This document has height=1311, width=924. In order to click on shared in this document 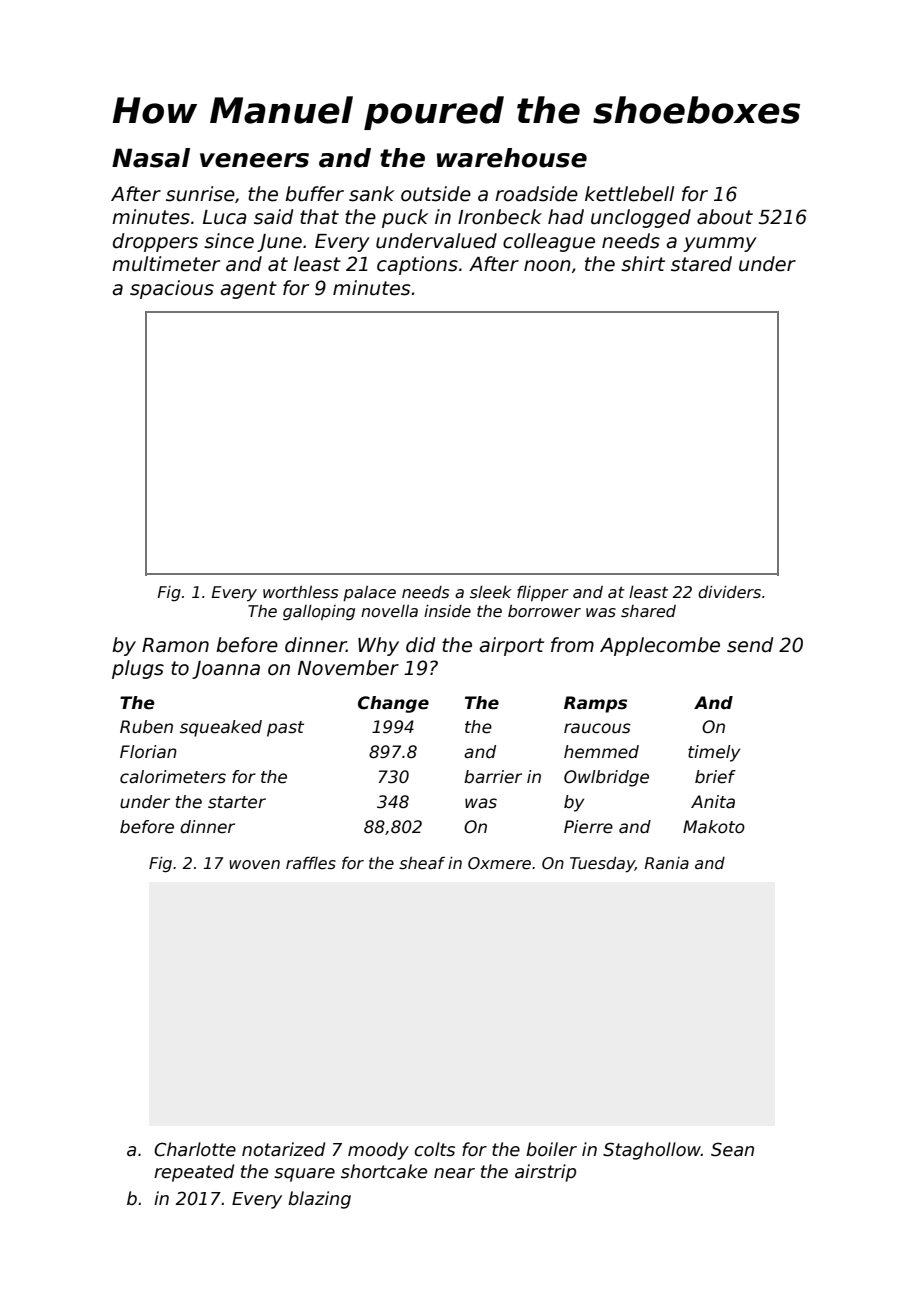, I will do `click(648, 611)`.
